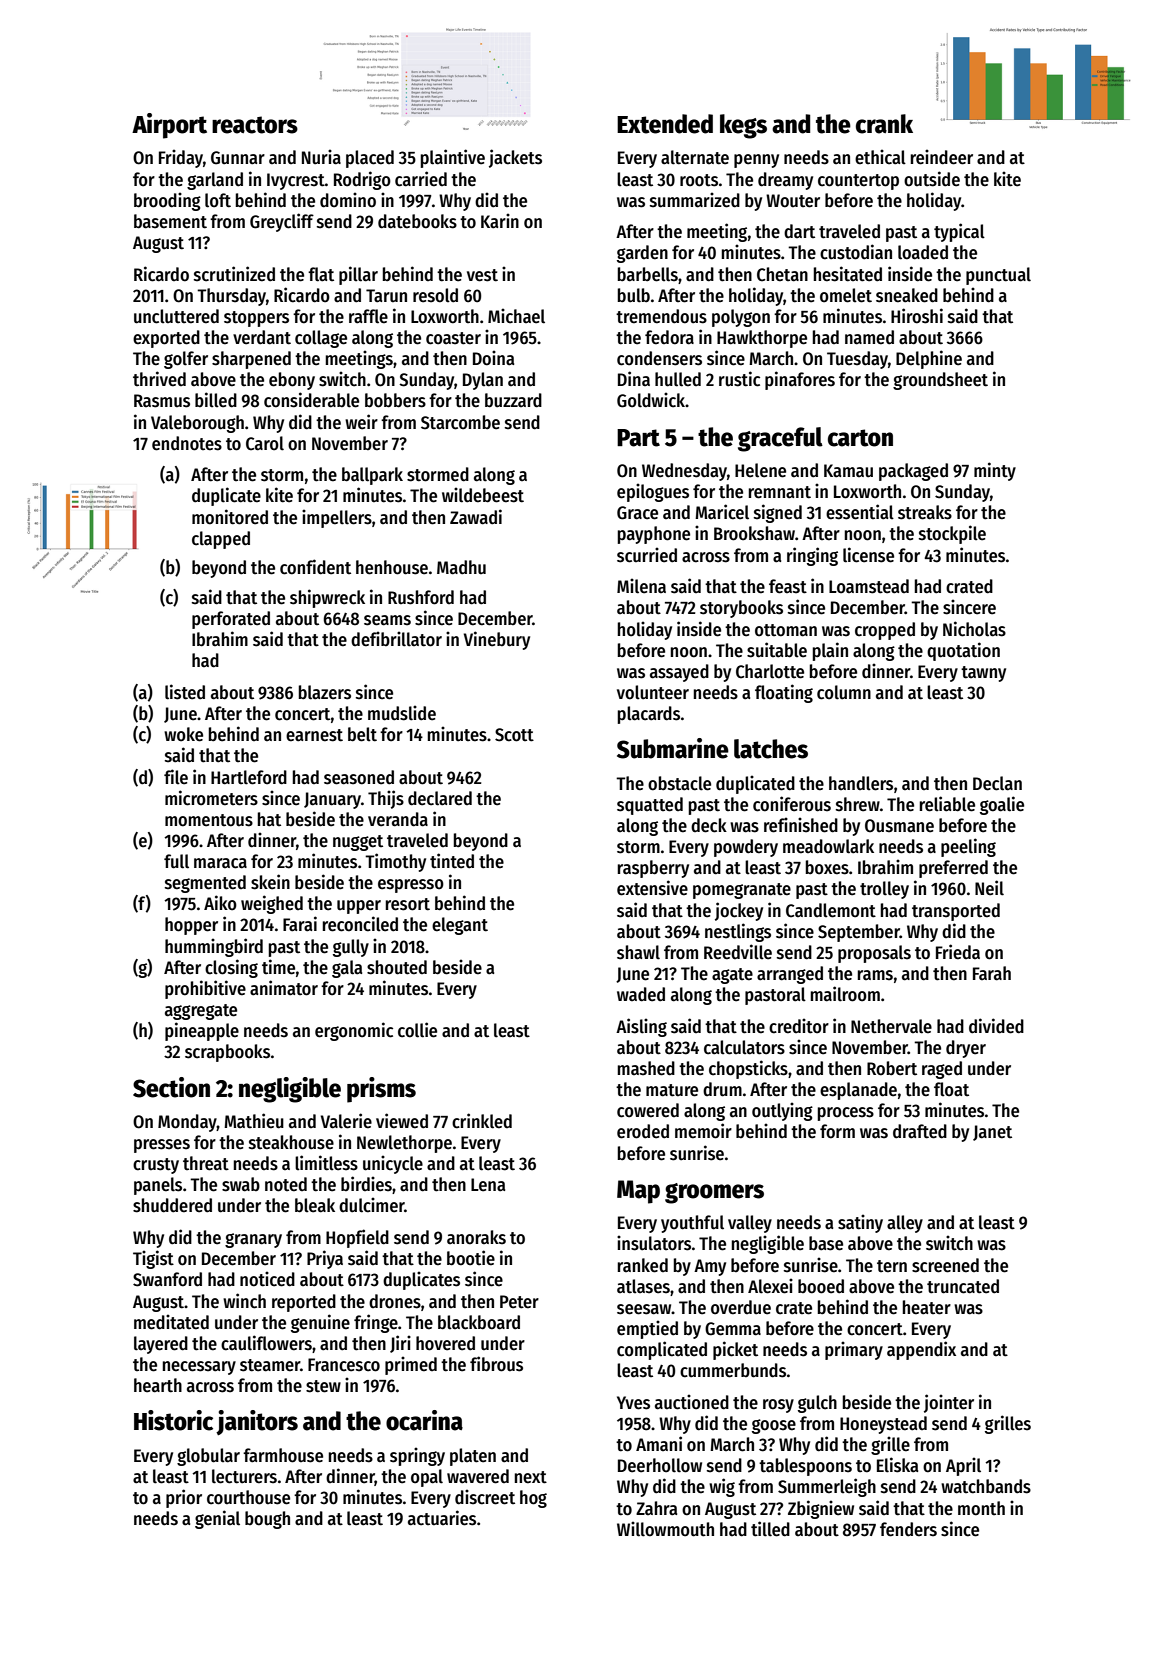 This screenshot has height=1654, width=1165. Describe the element at coordinates (656, 1508) in the screenshot. I see `Zahra` at that location.
